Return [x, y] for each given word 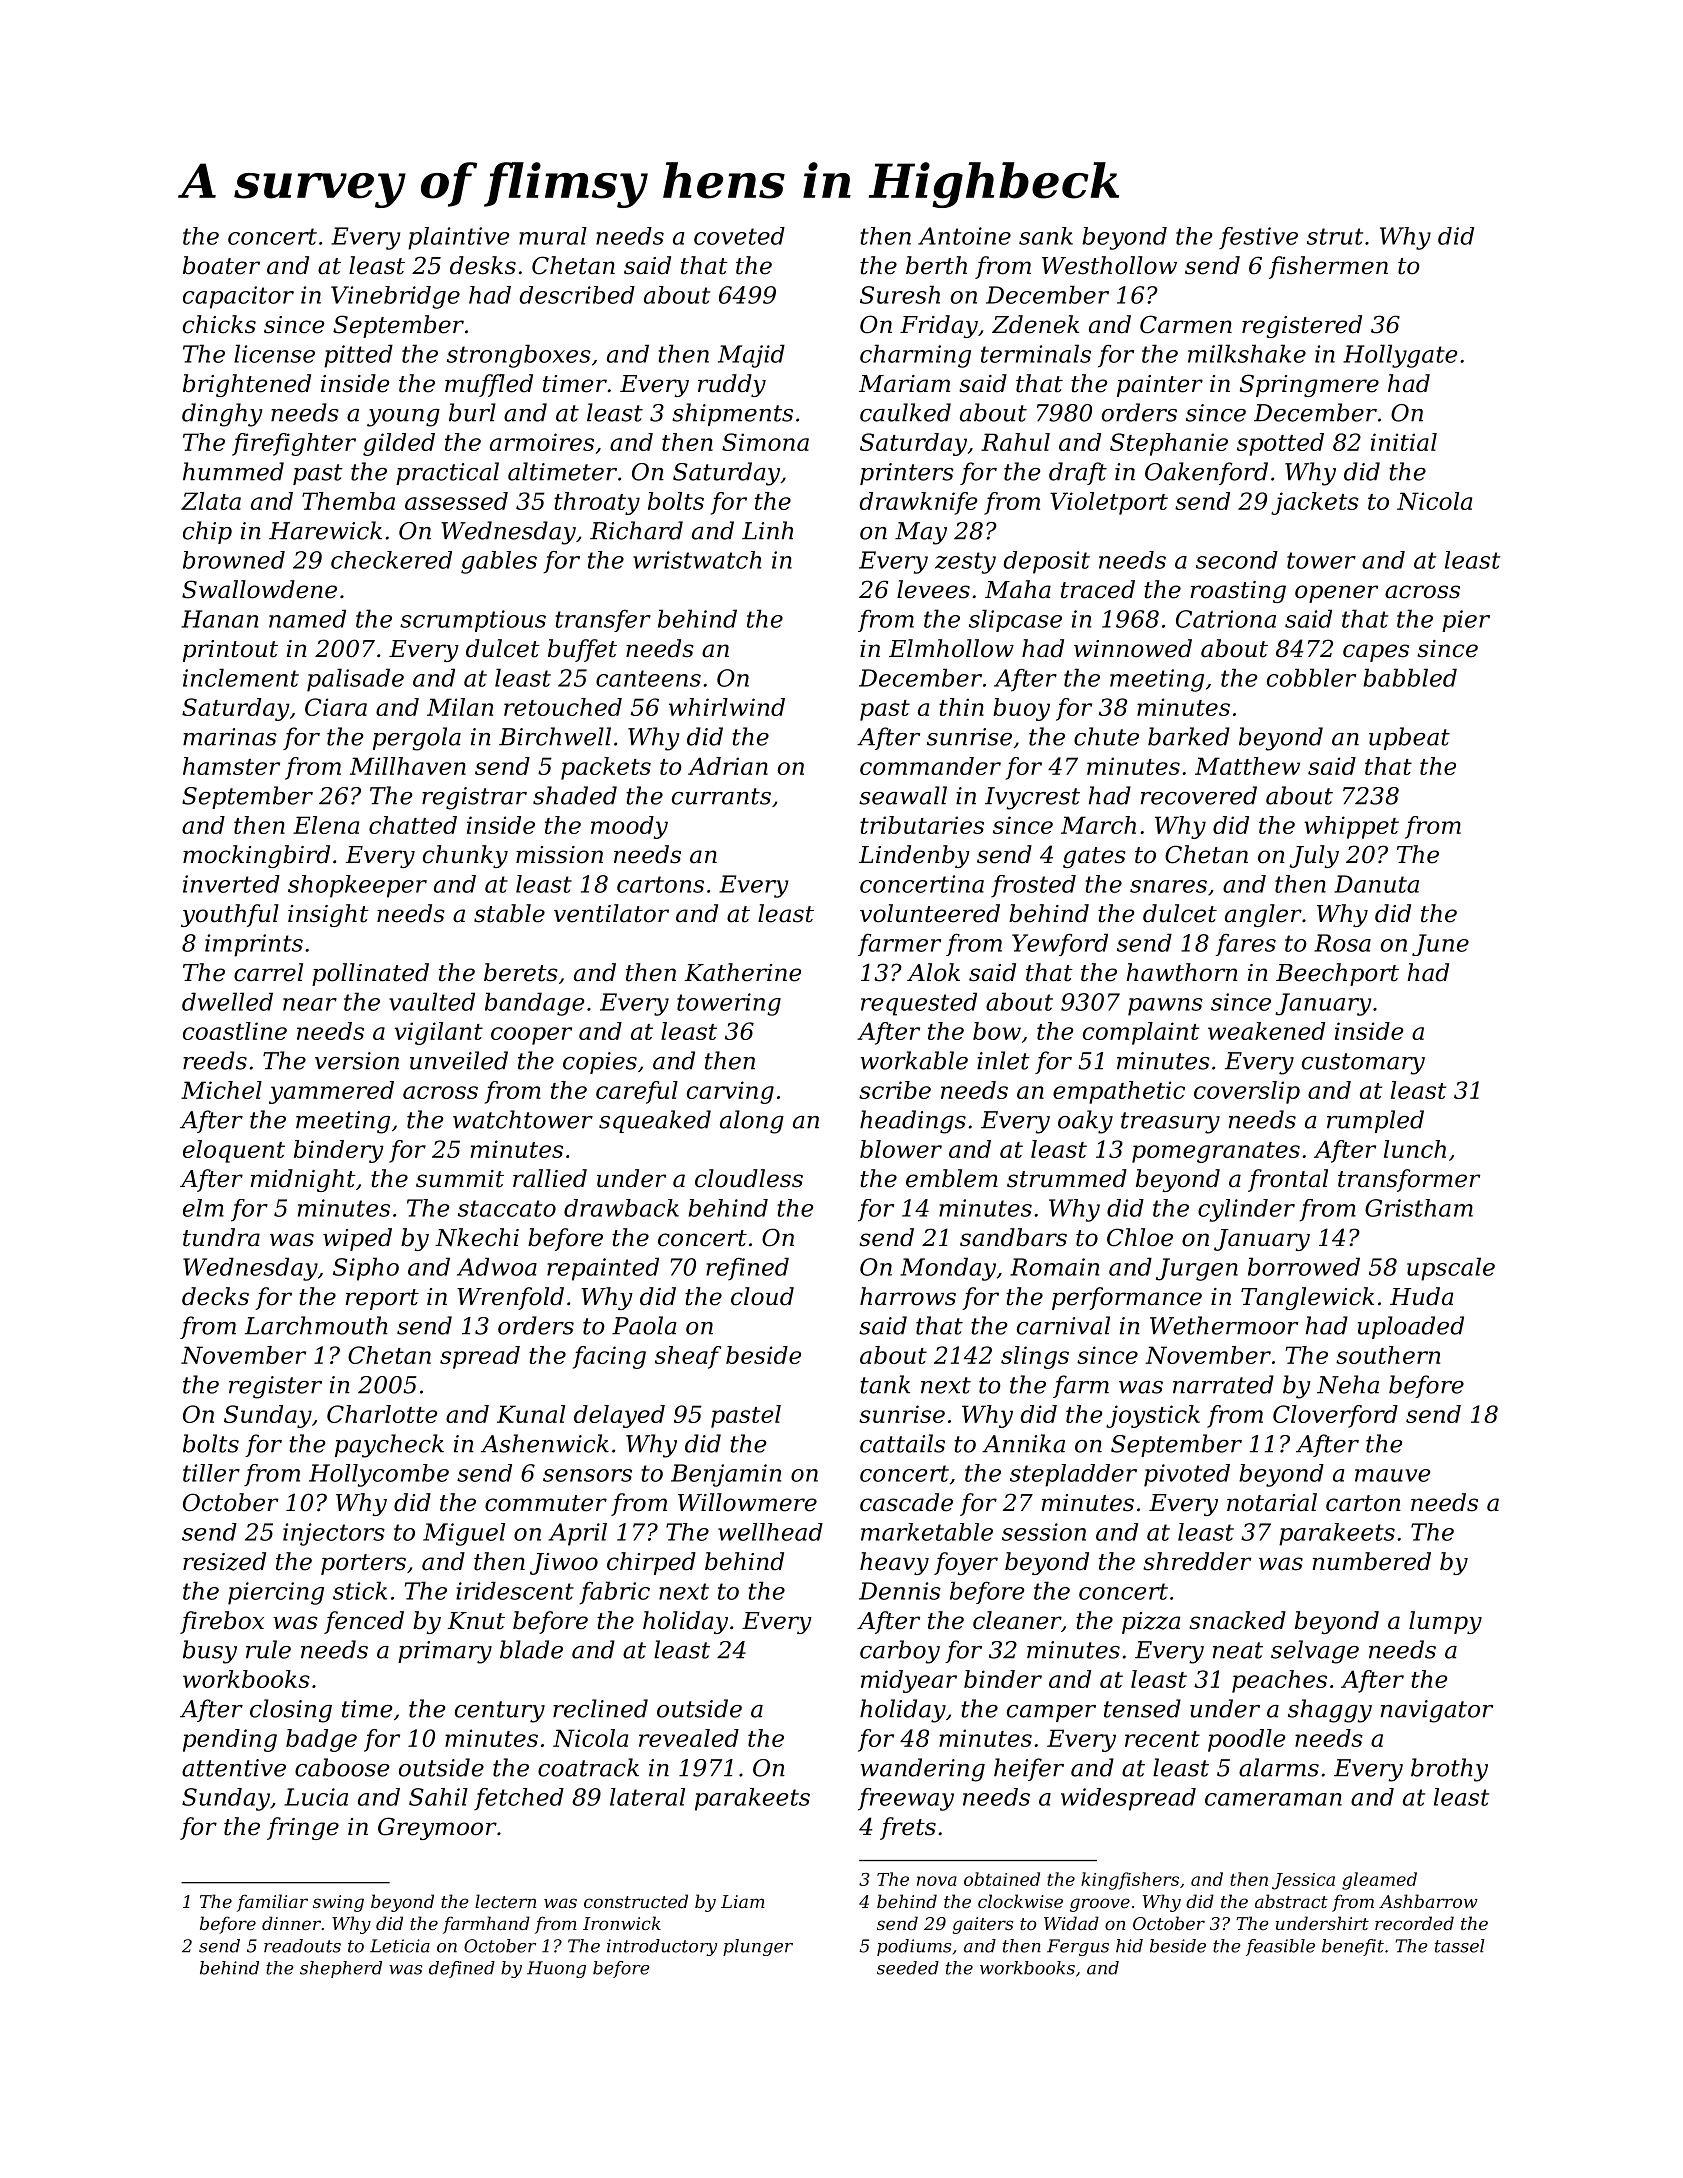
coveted [739, 236]
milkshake [1247, 353]
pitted [358, 356]
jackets [1315, 503]
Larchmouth [316, 1325]
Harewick [325, 530]
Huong [556, 1969]
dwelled [227, 1001]
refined [747, 1268]
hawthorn [1182, 972]
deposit [1046, 562]
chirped [651, 1563]
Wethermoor [1224, 1325]
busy [210, 1652]
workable [914, 1060]
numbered [1371, 1561]
